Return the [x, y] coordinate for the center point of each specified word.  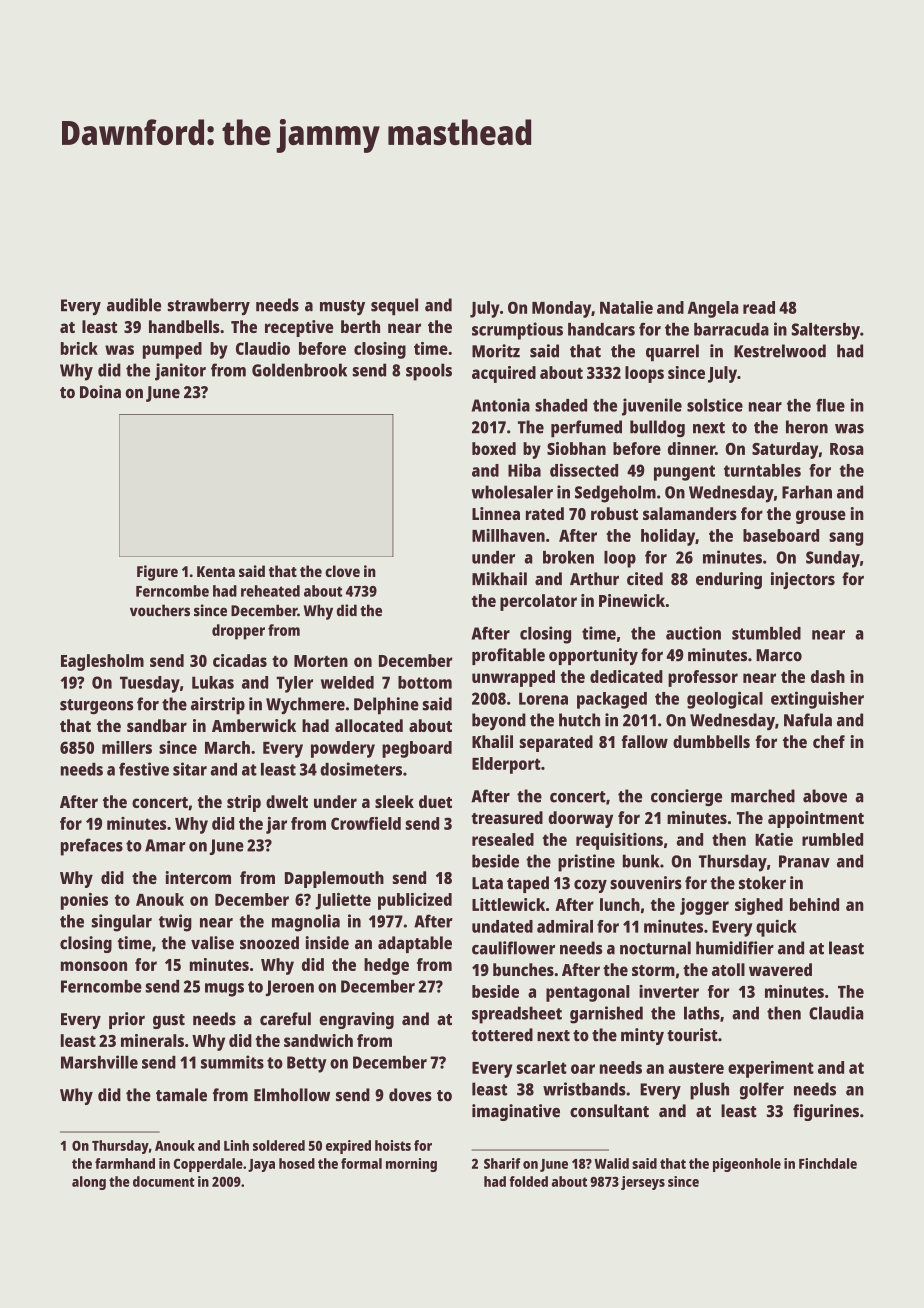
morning [411, 1165]
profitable [508, 656]
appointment [816, 819]
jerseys [643, 1183]
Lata [487, 883]
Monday [561, 309]
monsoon [94, 966]
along [89, 1183]
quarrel [672, 353]
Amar [165, 845]
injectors [803, 580]
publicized [415, 901]
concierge [686, 797]
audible [134, 305]
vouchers [160, 610]
